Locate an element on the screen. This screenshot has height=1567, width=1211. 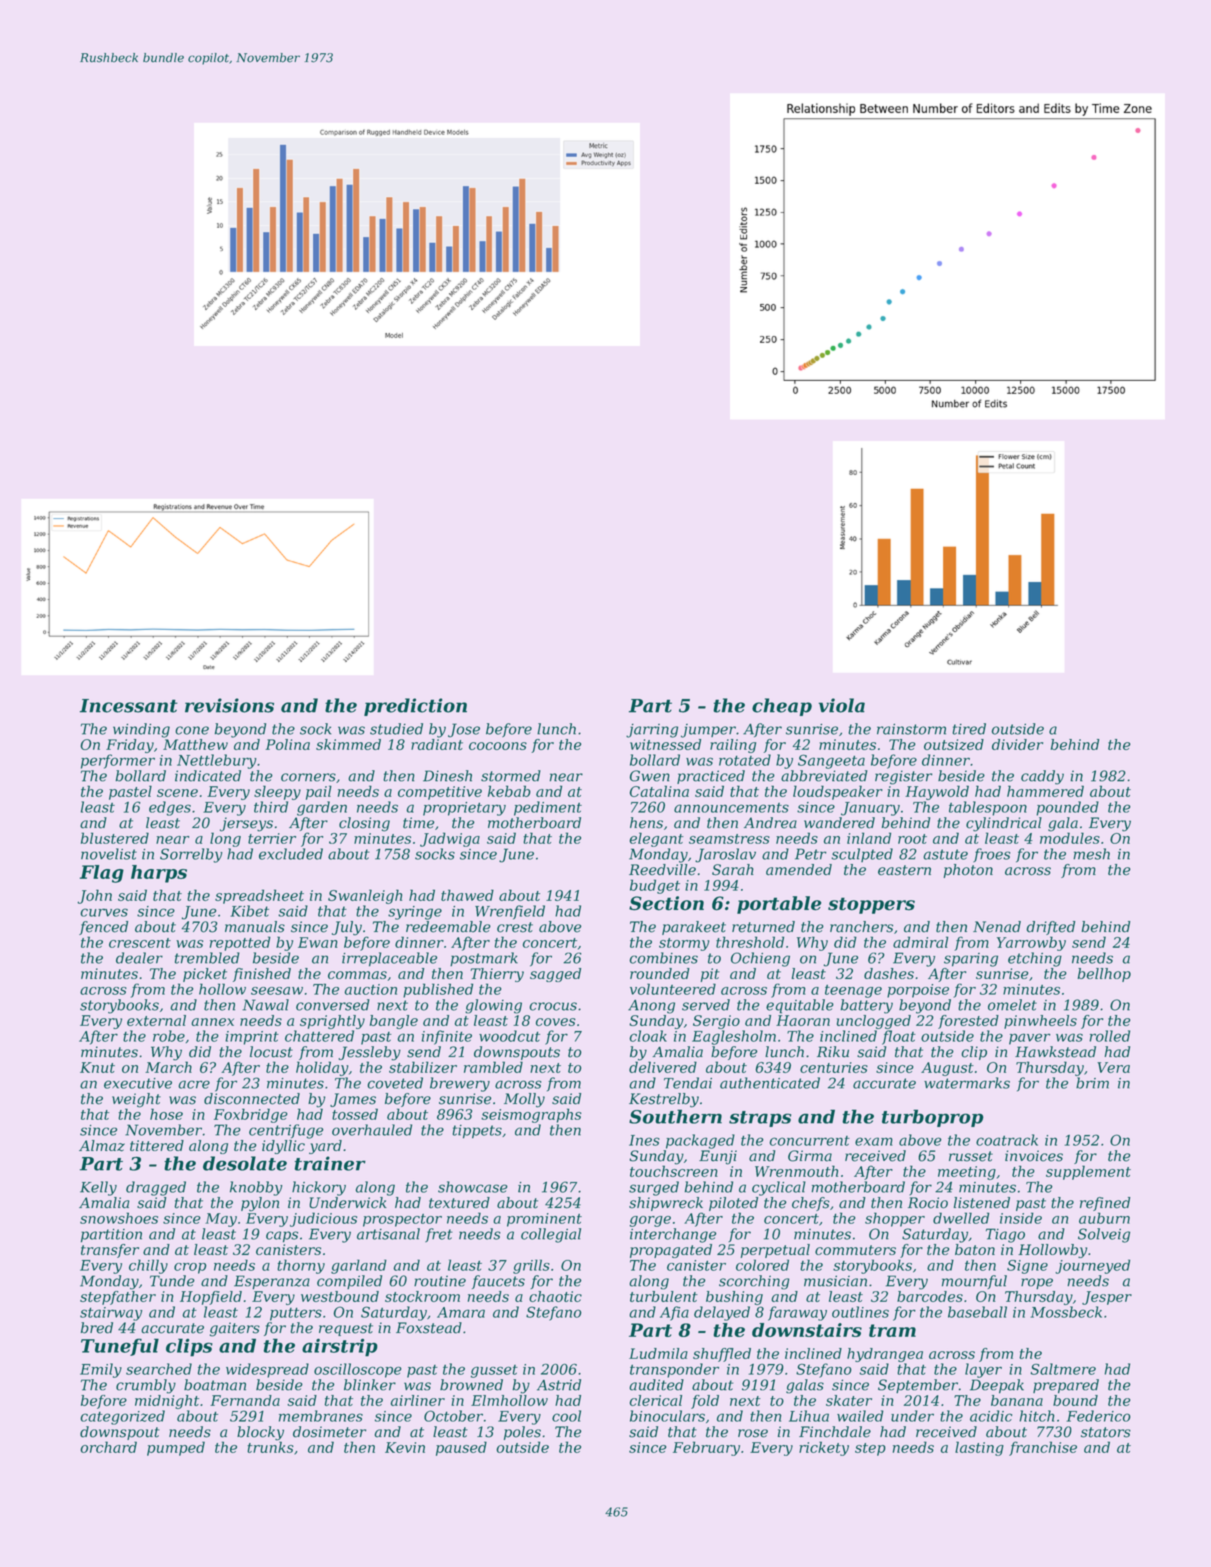
locust is located at coordinates (271, 1052).
